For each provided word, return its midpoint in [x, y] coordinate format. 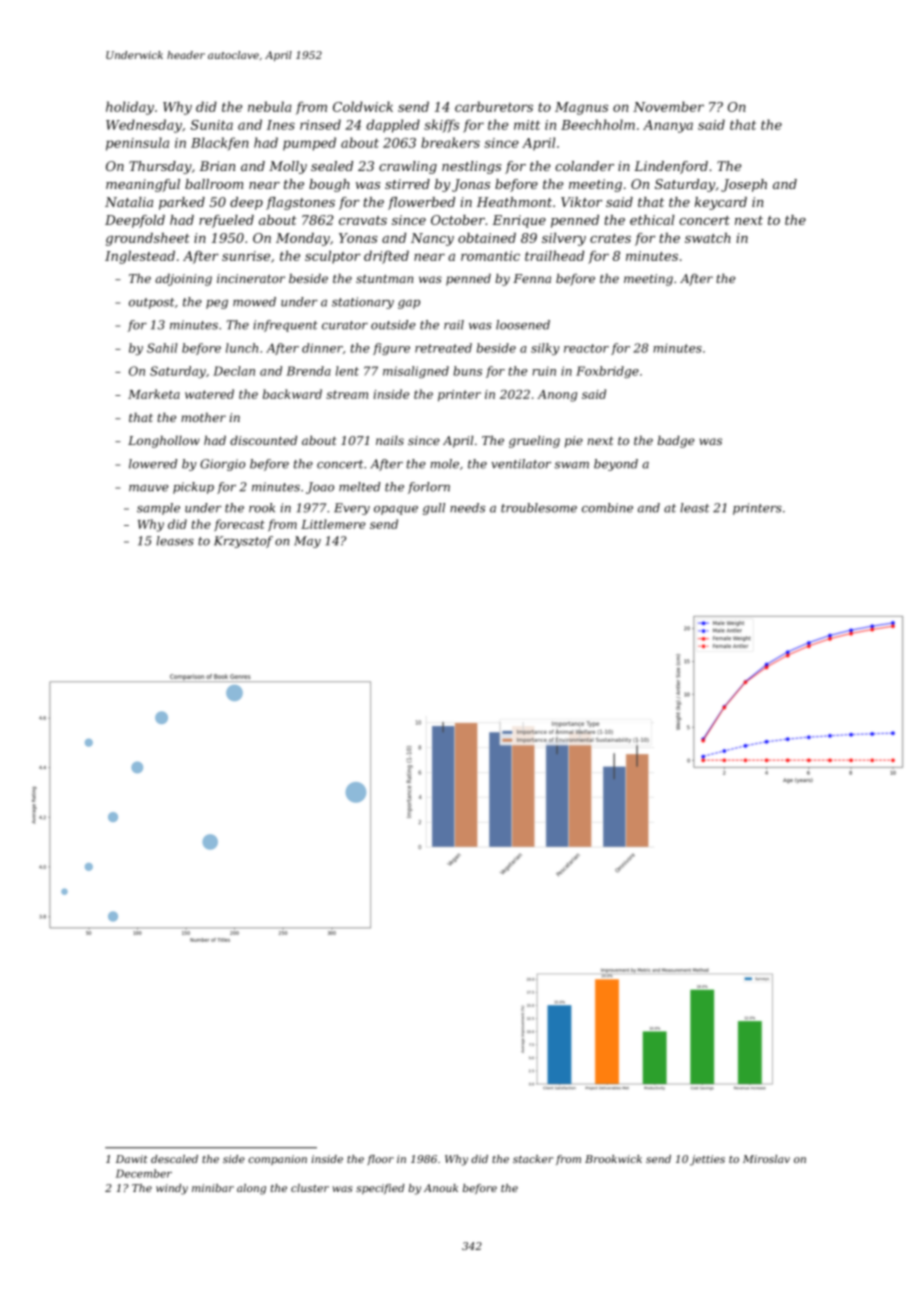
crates [610, 238]
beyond [616, 465]
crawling [408, 167]
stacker [533, 1159]
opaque [396, 510]
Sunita [212, 125]
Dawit [132, 1159]
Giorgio [222, 465]
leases [175, 541]
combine [607, 508]
